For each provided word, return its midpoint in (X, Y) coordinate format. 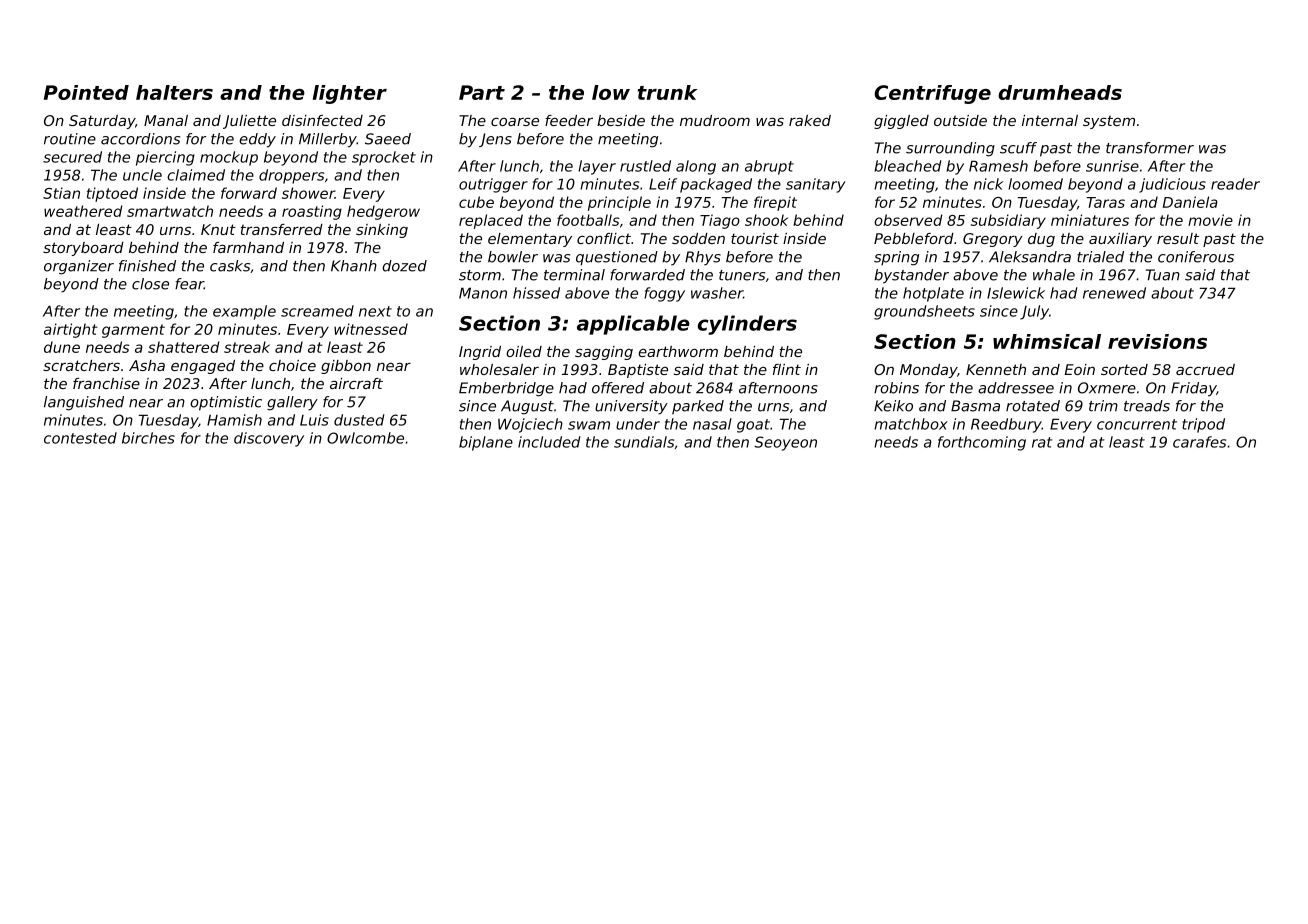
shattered (184, 347)
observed (908, 220)
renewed (1114, 293)
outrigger (493, 185)
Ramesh (998, 166)
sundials (644, 442)
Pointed (86, 92)
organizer (79, 267)
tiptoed (112, 194)
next (375, 311)
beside (621, 120)
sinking (382, 231)
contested (80, 438)
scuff (1018, 148)
